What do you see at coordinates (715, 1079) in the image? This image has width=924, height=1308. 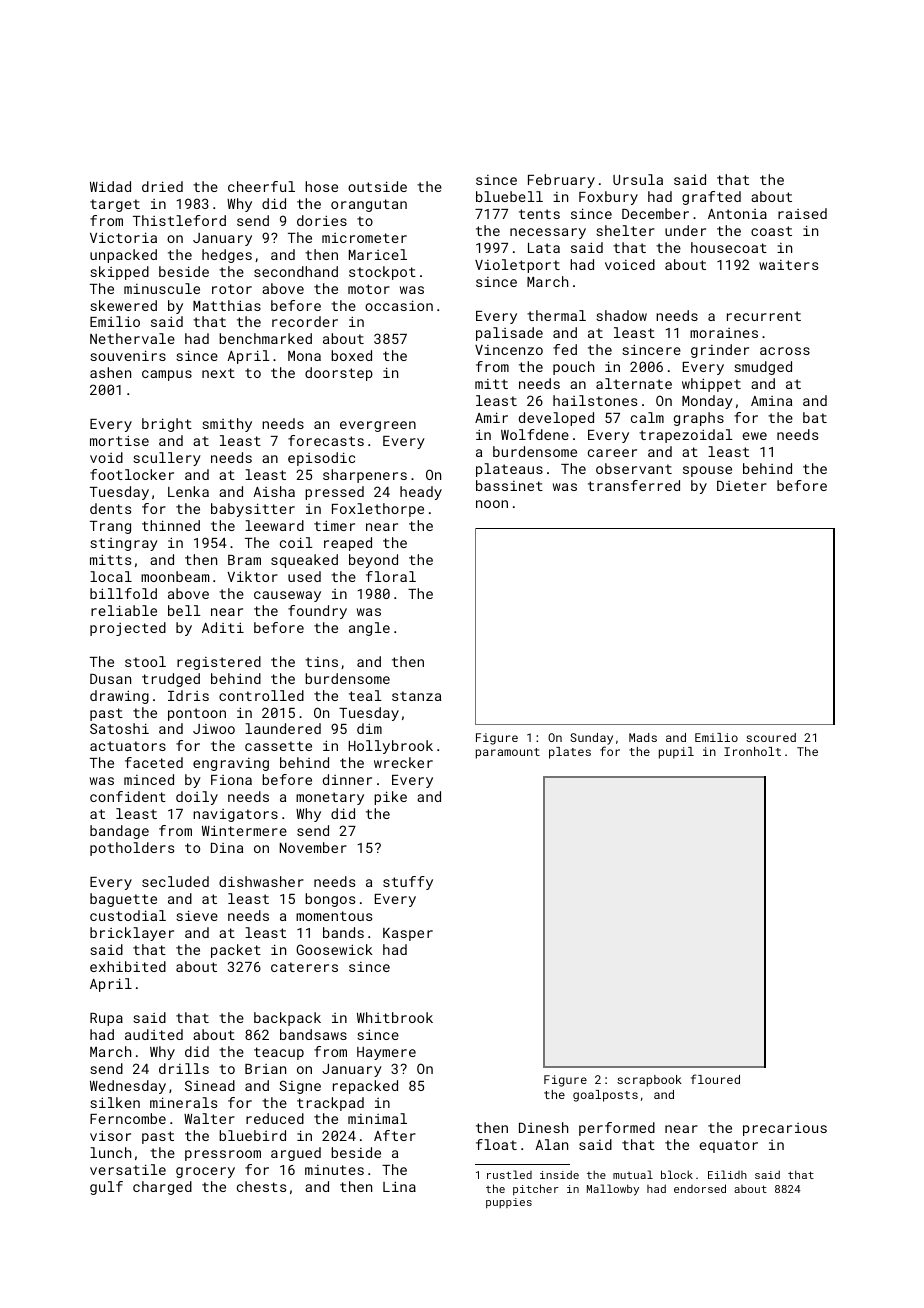 I see `floured` at bounding box center [715, 1079].
